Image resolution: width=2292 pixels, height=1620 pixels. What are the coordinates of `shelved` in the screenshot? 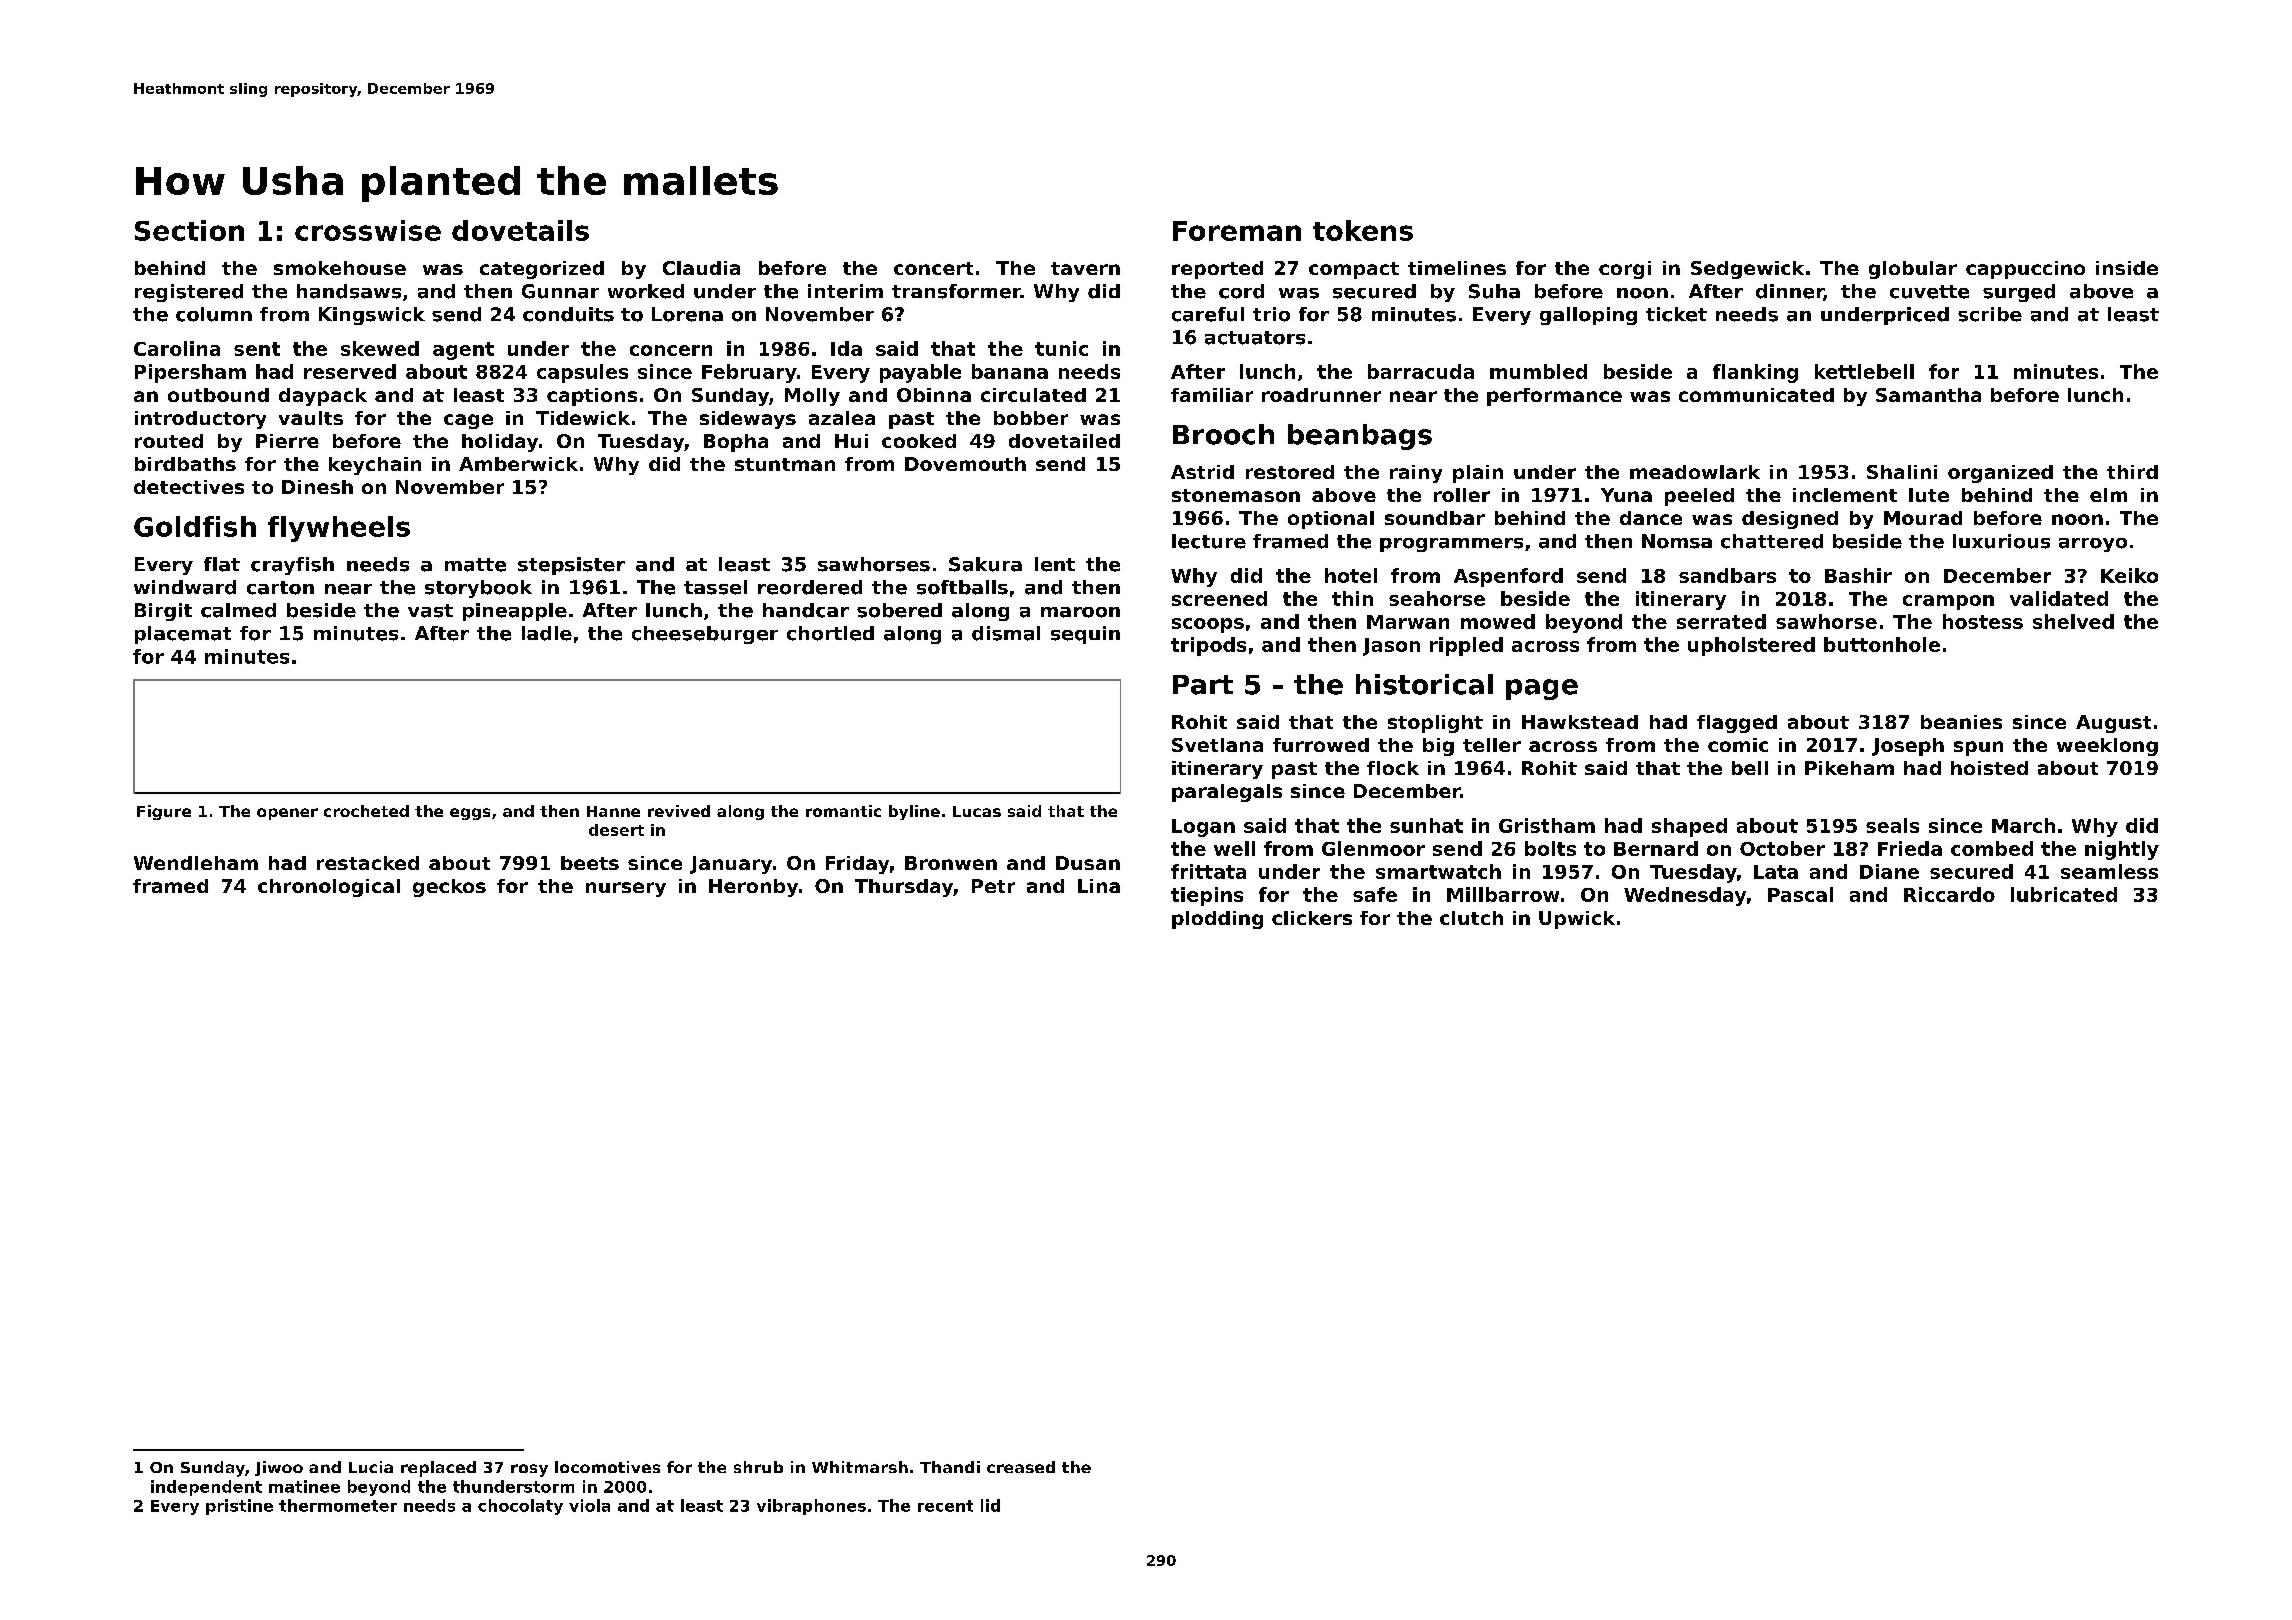 It's located at (2073, 621).
